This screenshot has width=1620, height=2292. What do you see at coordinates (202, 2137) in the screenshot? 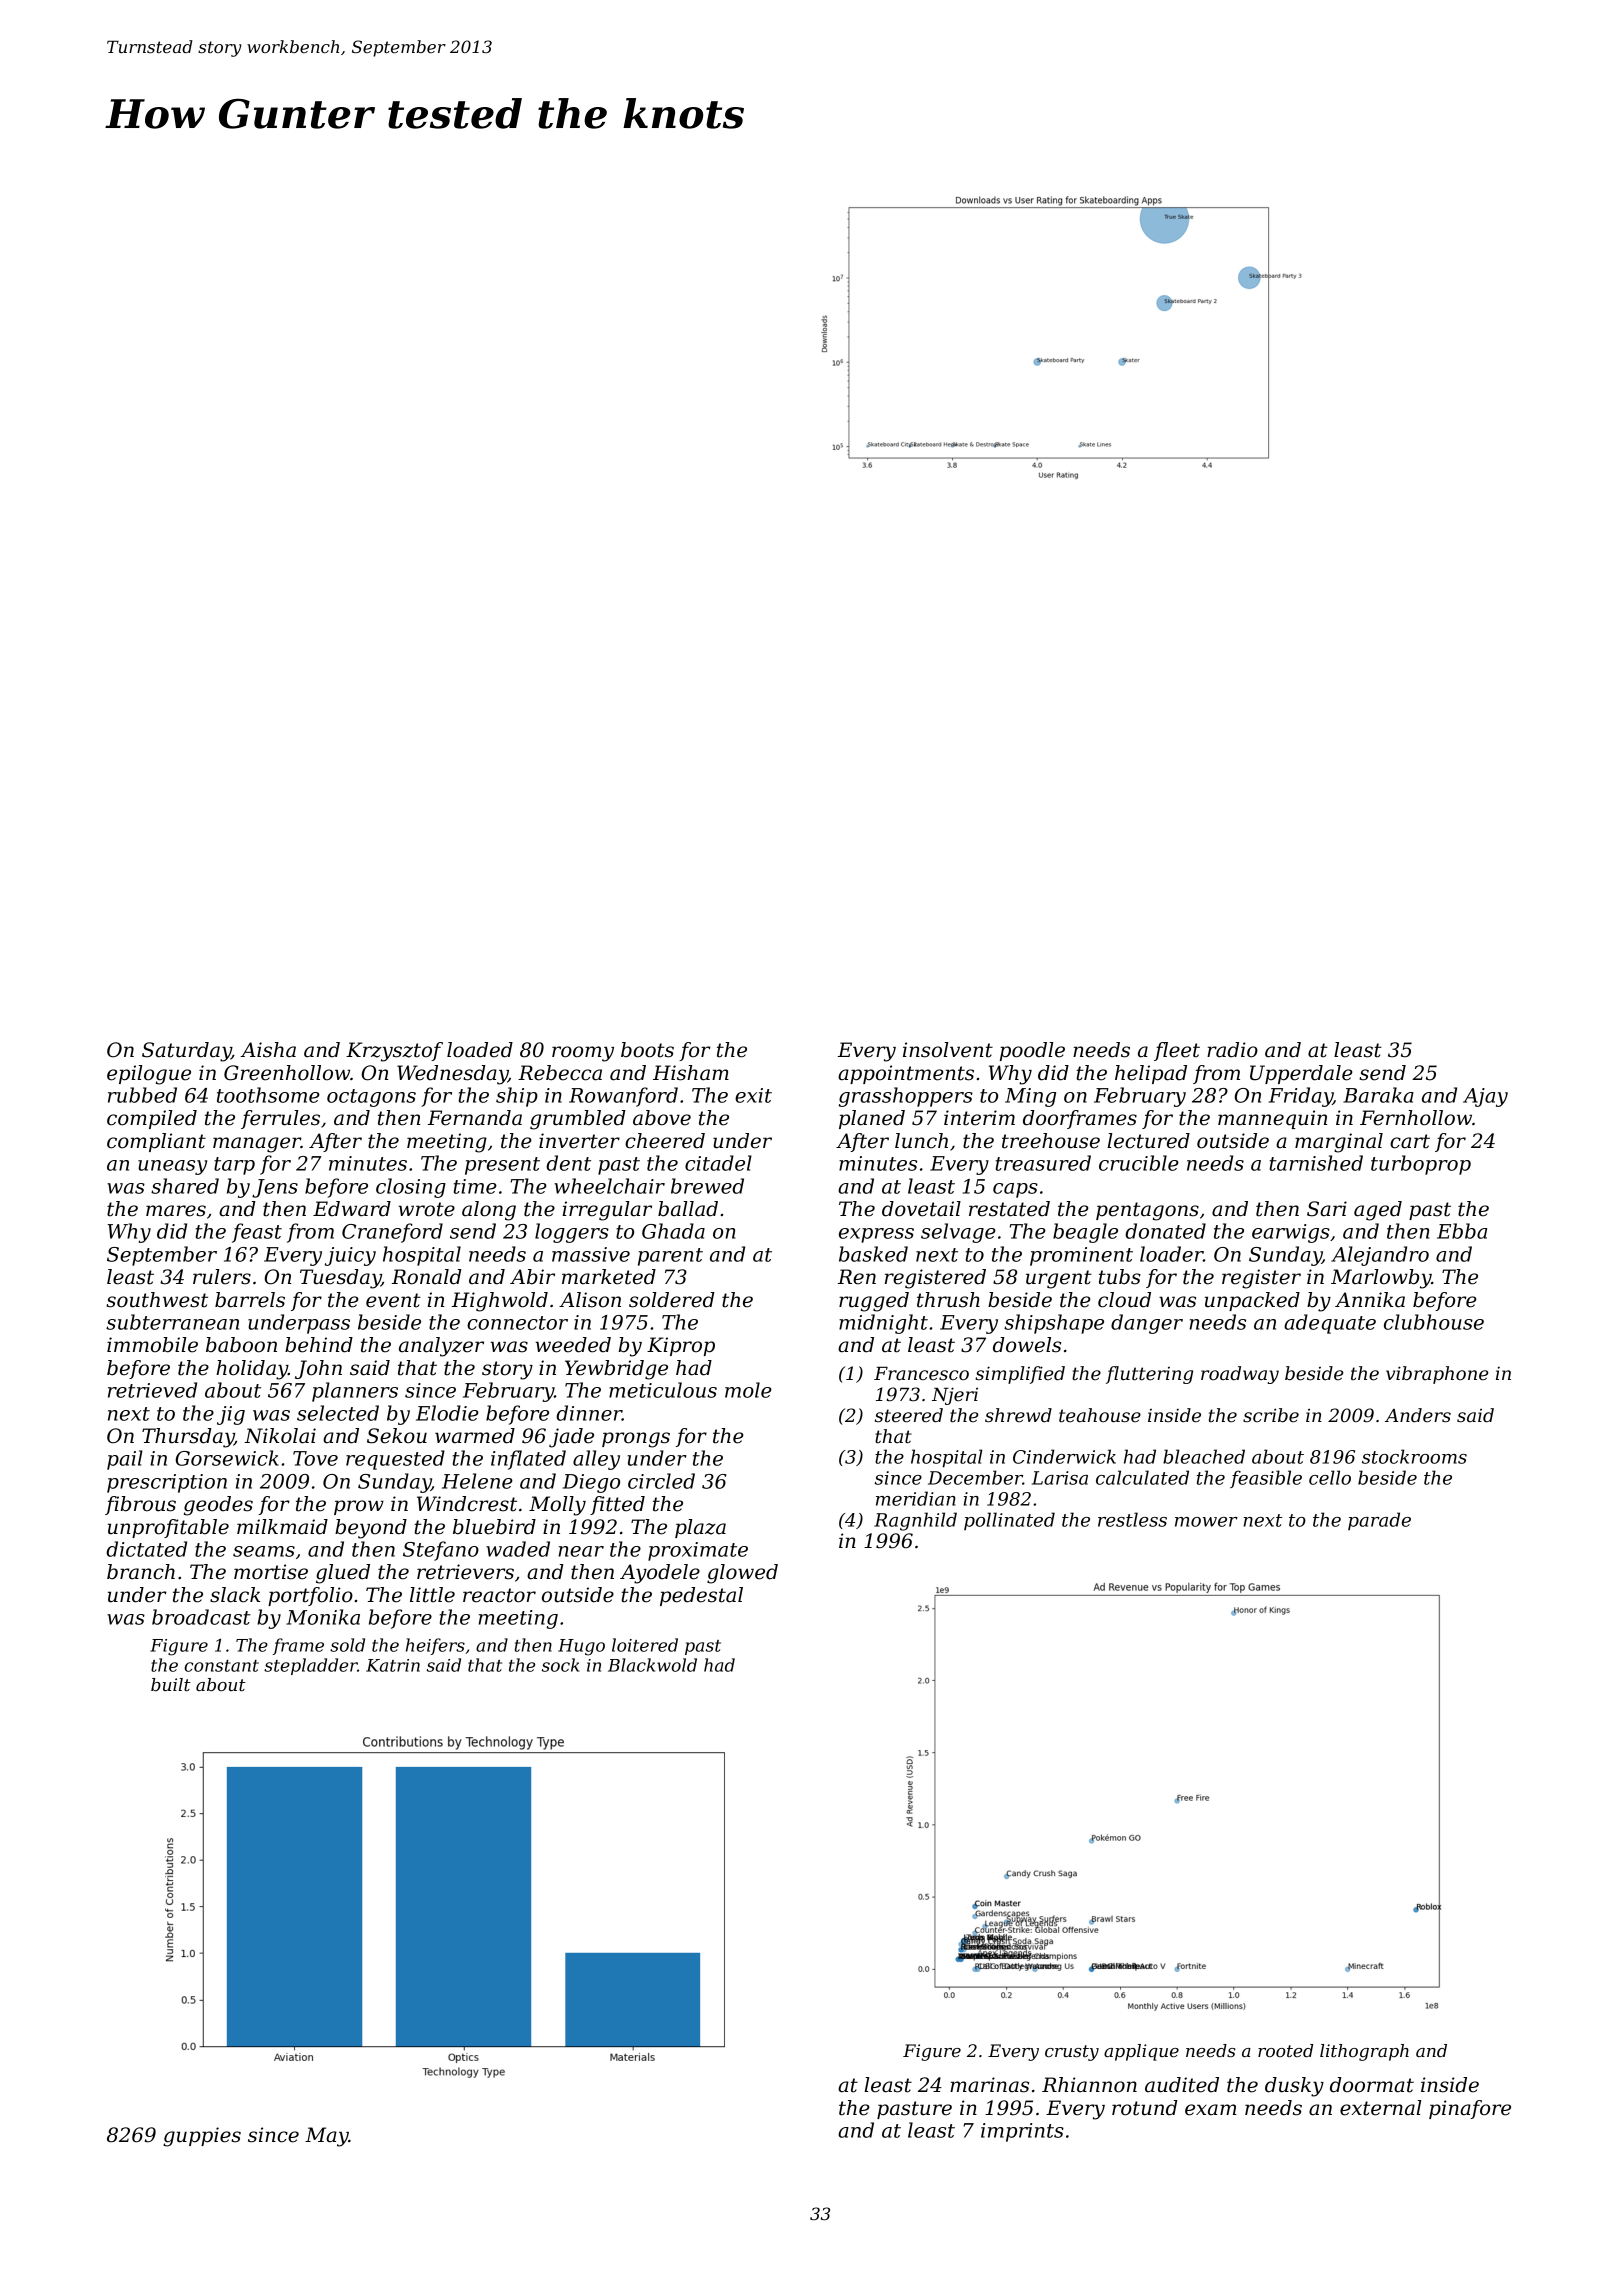
I see `guppies` at bounding box center [202, 2137].
